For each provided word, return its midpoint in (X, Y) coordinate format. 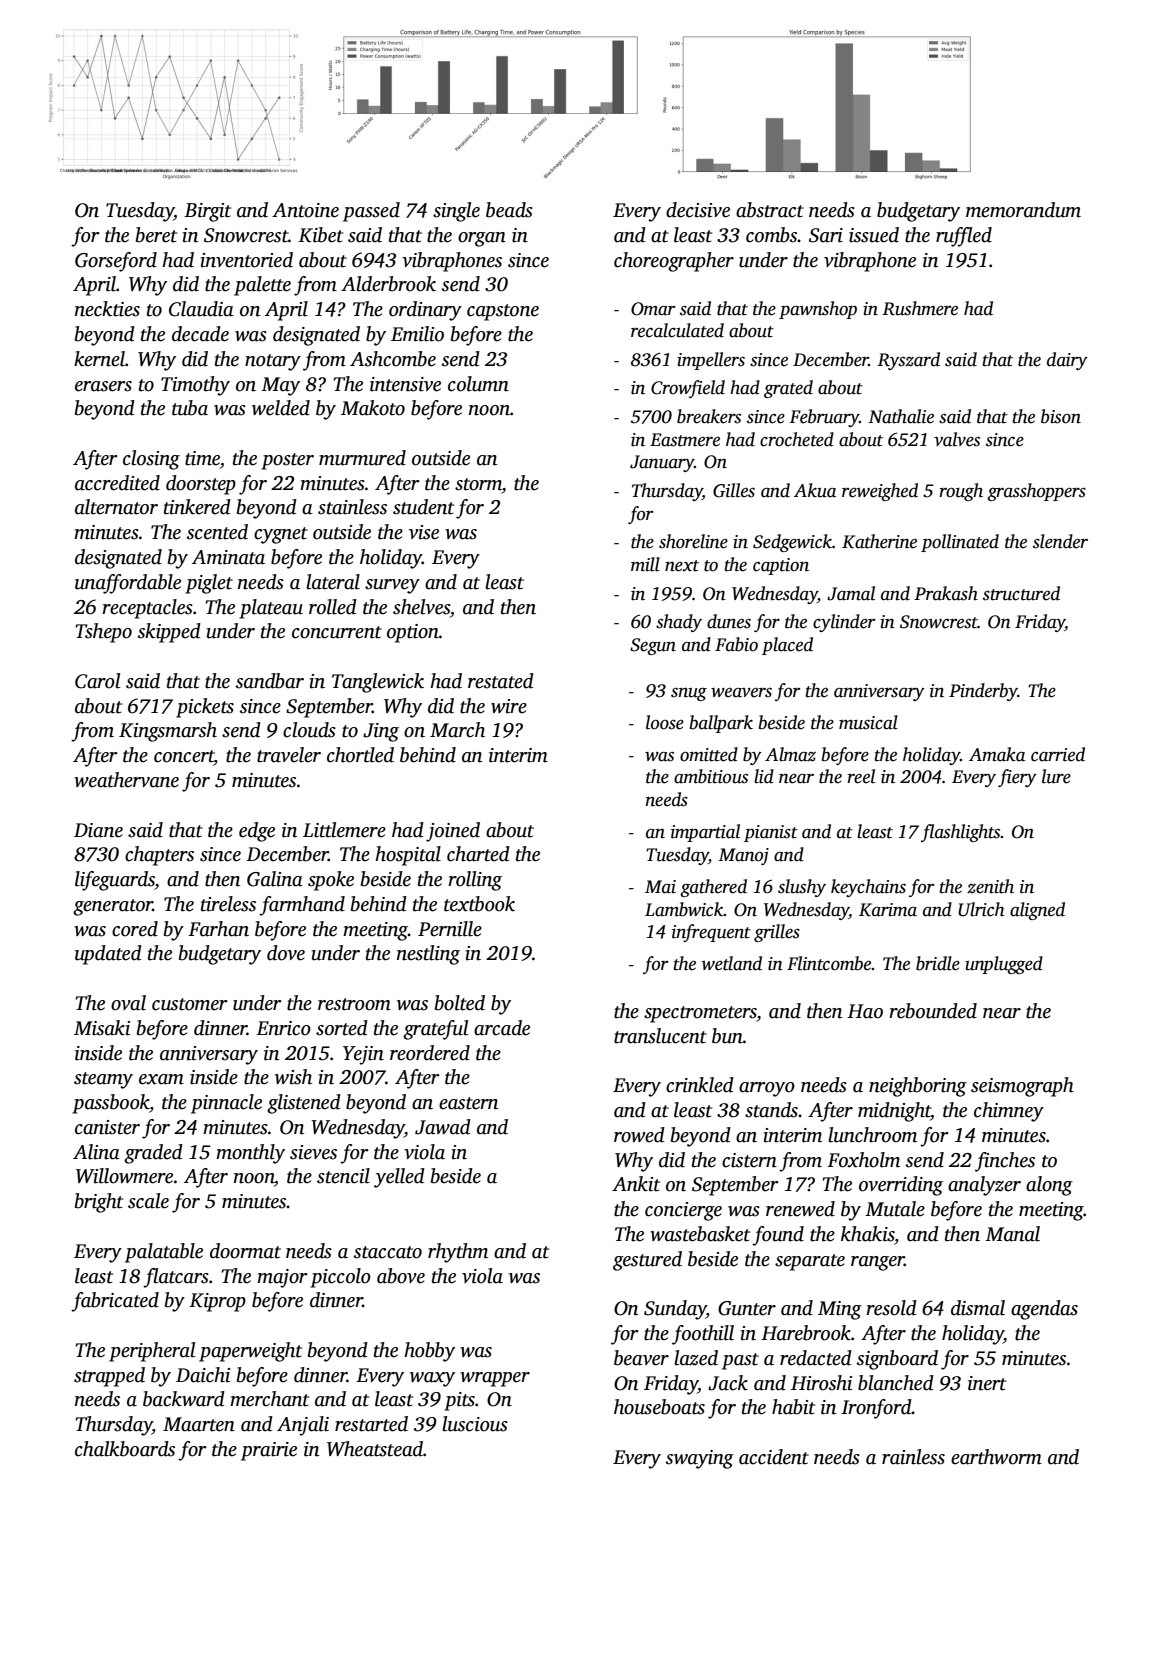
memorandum (1023, 210)
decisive (698, 210)
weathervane (126, 780)
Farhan (218, 929)
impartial (705, 833)
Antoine (305, 210)
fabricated (115, 1302)
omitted (709, 754)
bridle (938, 963)
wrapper (495, 1379)
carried (1058, 754)
